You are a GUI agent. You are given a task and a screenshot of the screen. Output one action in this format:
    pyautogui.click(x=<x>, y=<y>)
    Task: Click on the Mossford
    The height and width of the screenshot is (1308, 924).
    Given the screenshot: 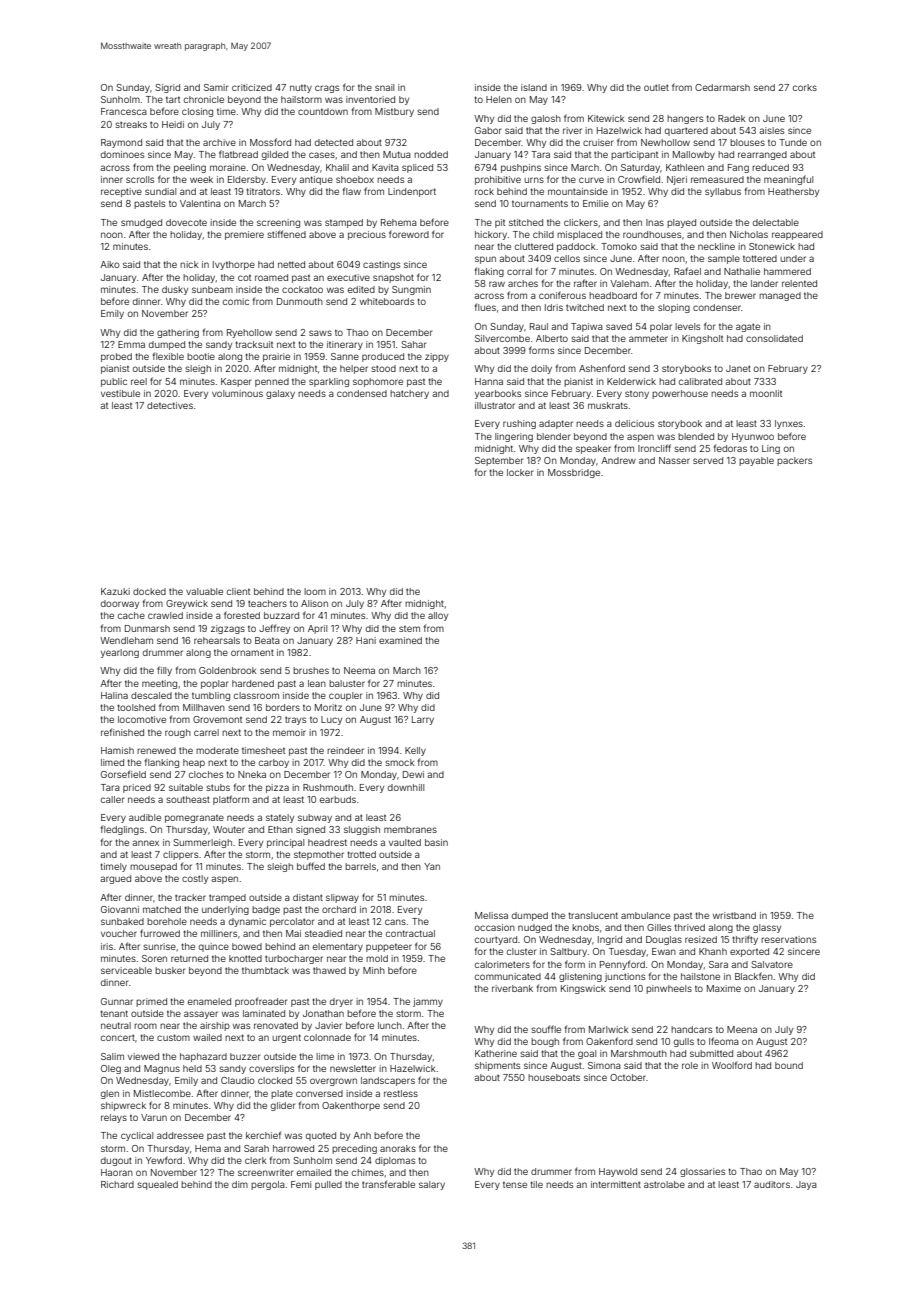 What is the action you would take?
    pyautogui.click(x=270, y=142)
